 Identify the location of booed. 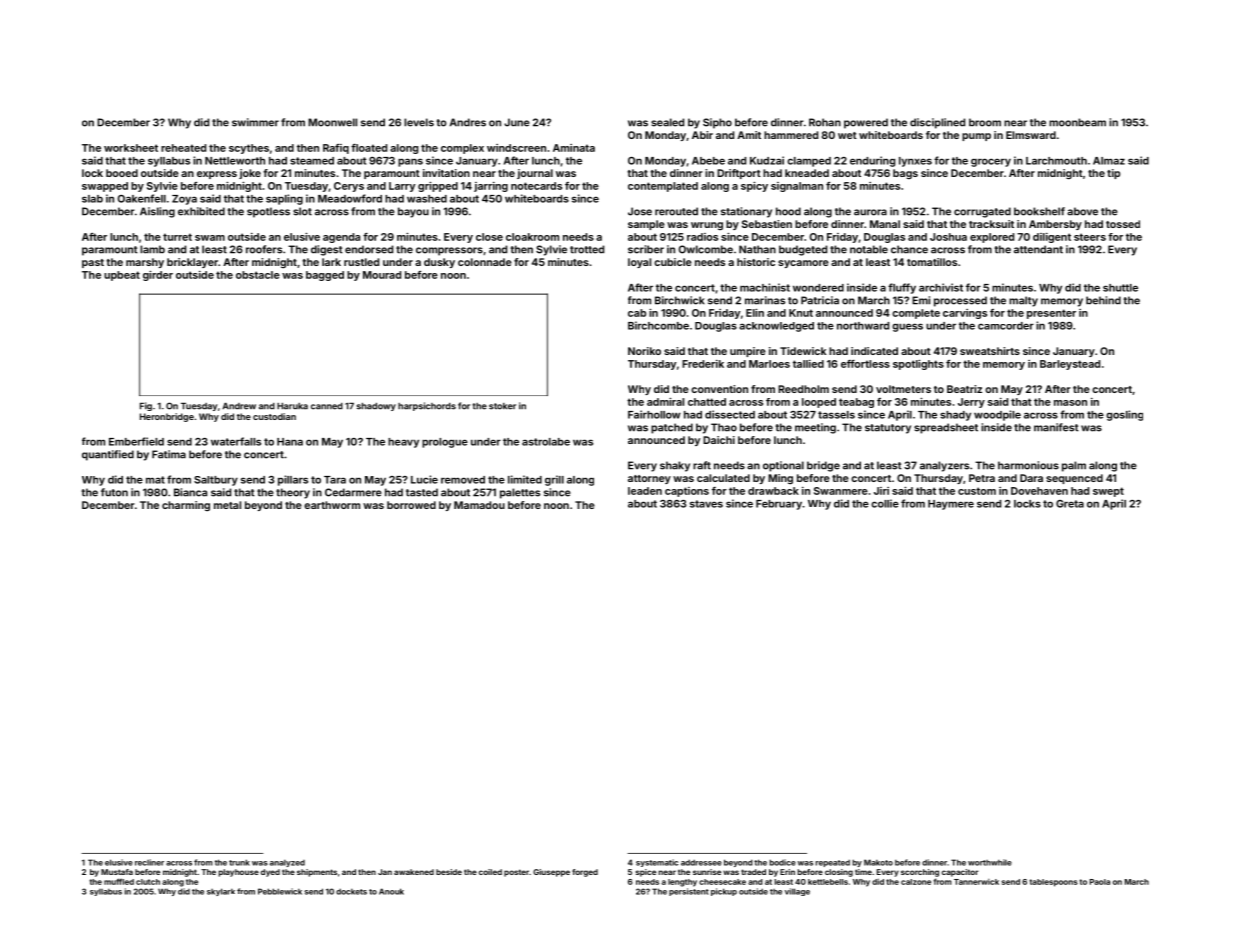
(122, 173).
